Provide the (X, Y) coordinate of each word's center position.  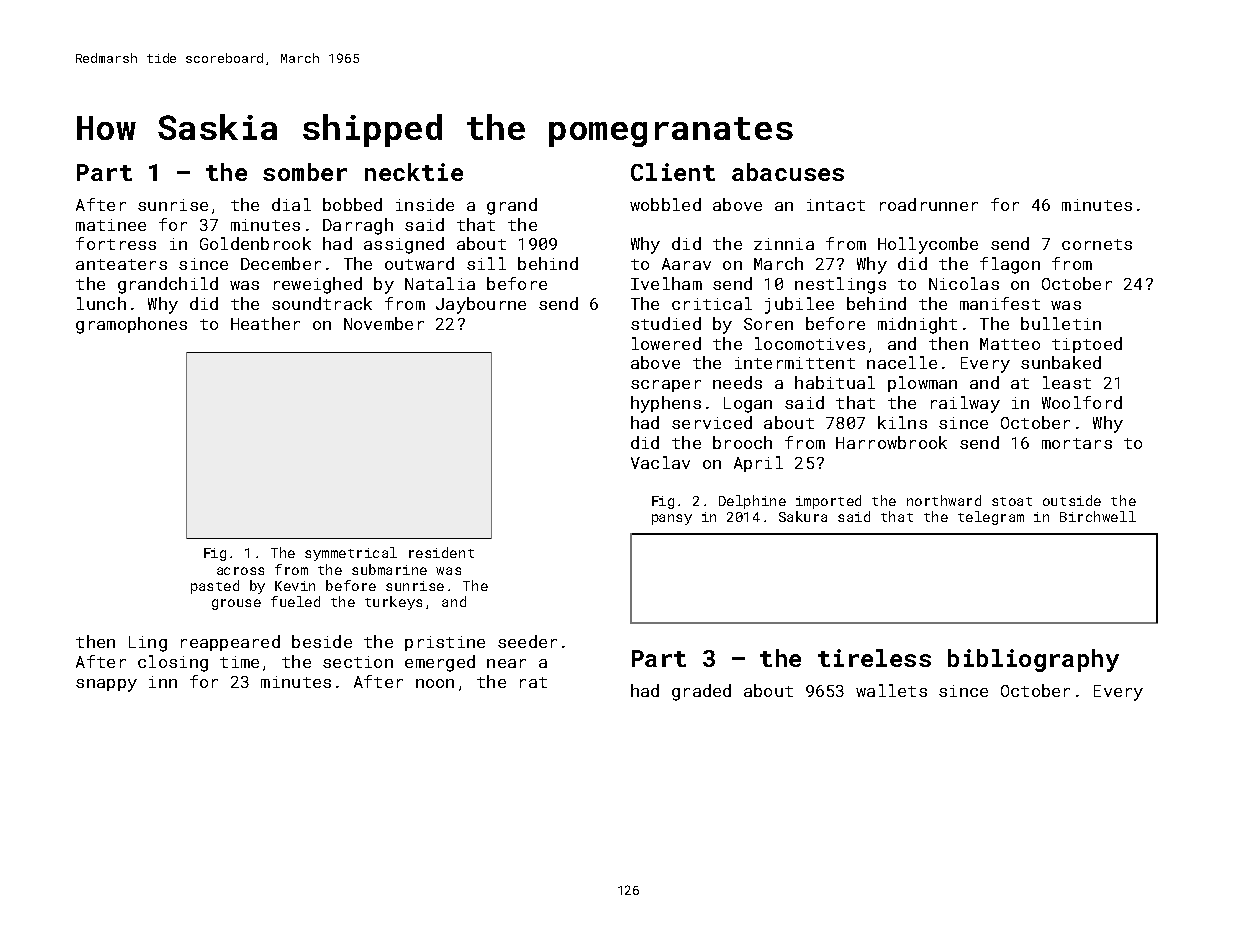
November (384, 323)
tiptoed (1087, 345)
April (758, 464)
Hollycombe (928, 245)
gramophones (131, 325)
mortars (1077, 443)
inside (425, 204)
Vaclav (660, 462)
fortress (116, 243)
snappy (106, 685)
